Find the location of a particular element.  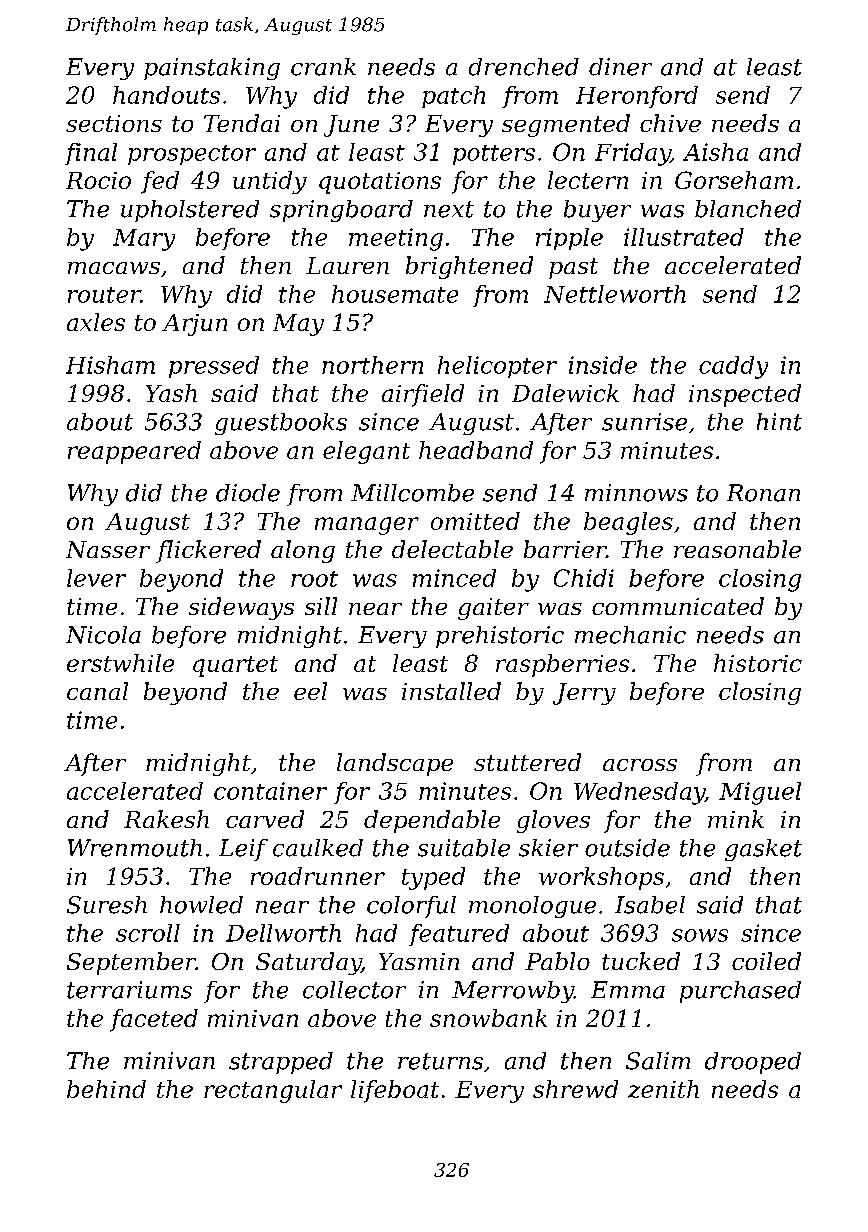

untidy is located at coordinates (270, 182).
